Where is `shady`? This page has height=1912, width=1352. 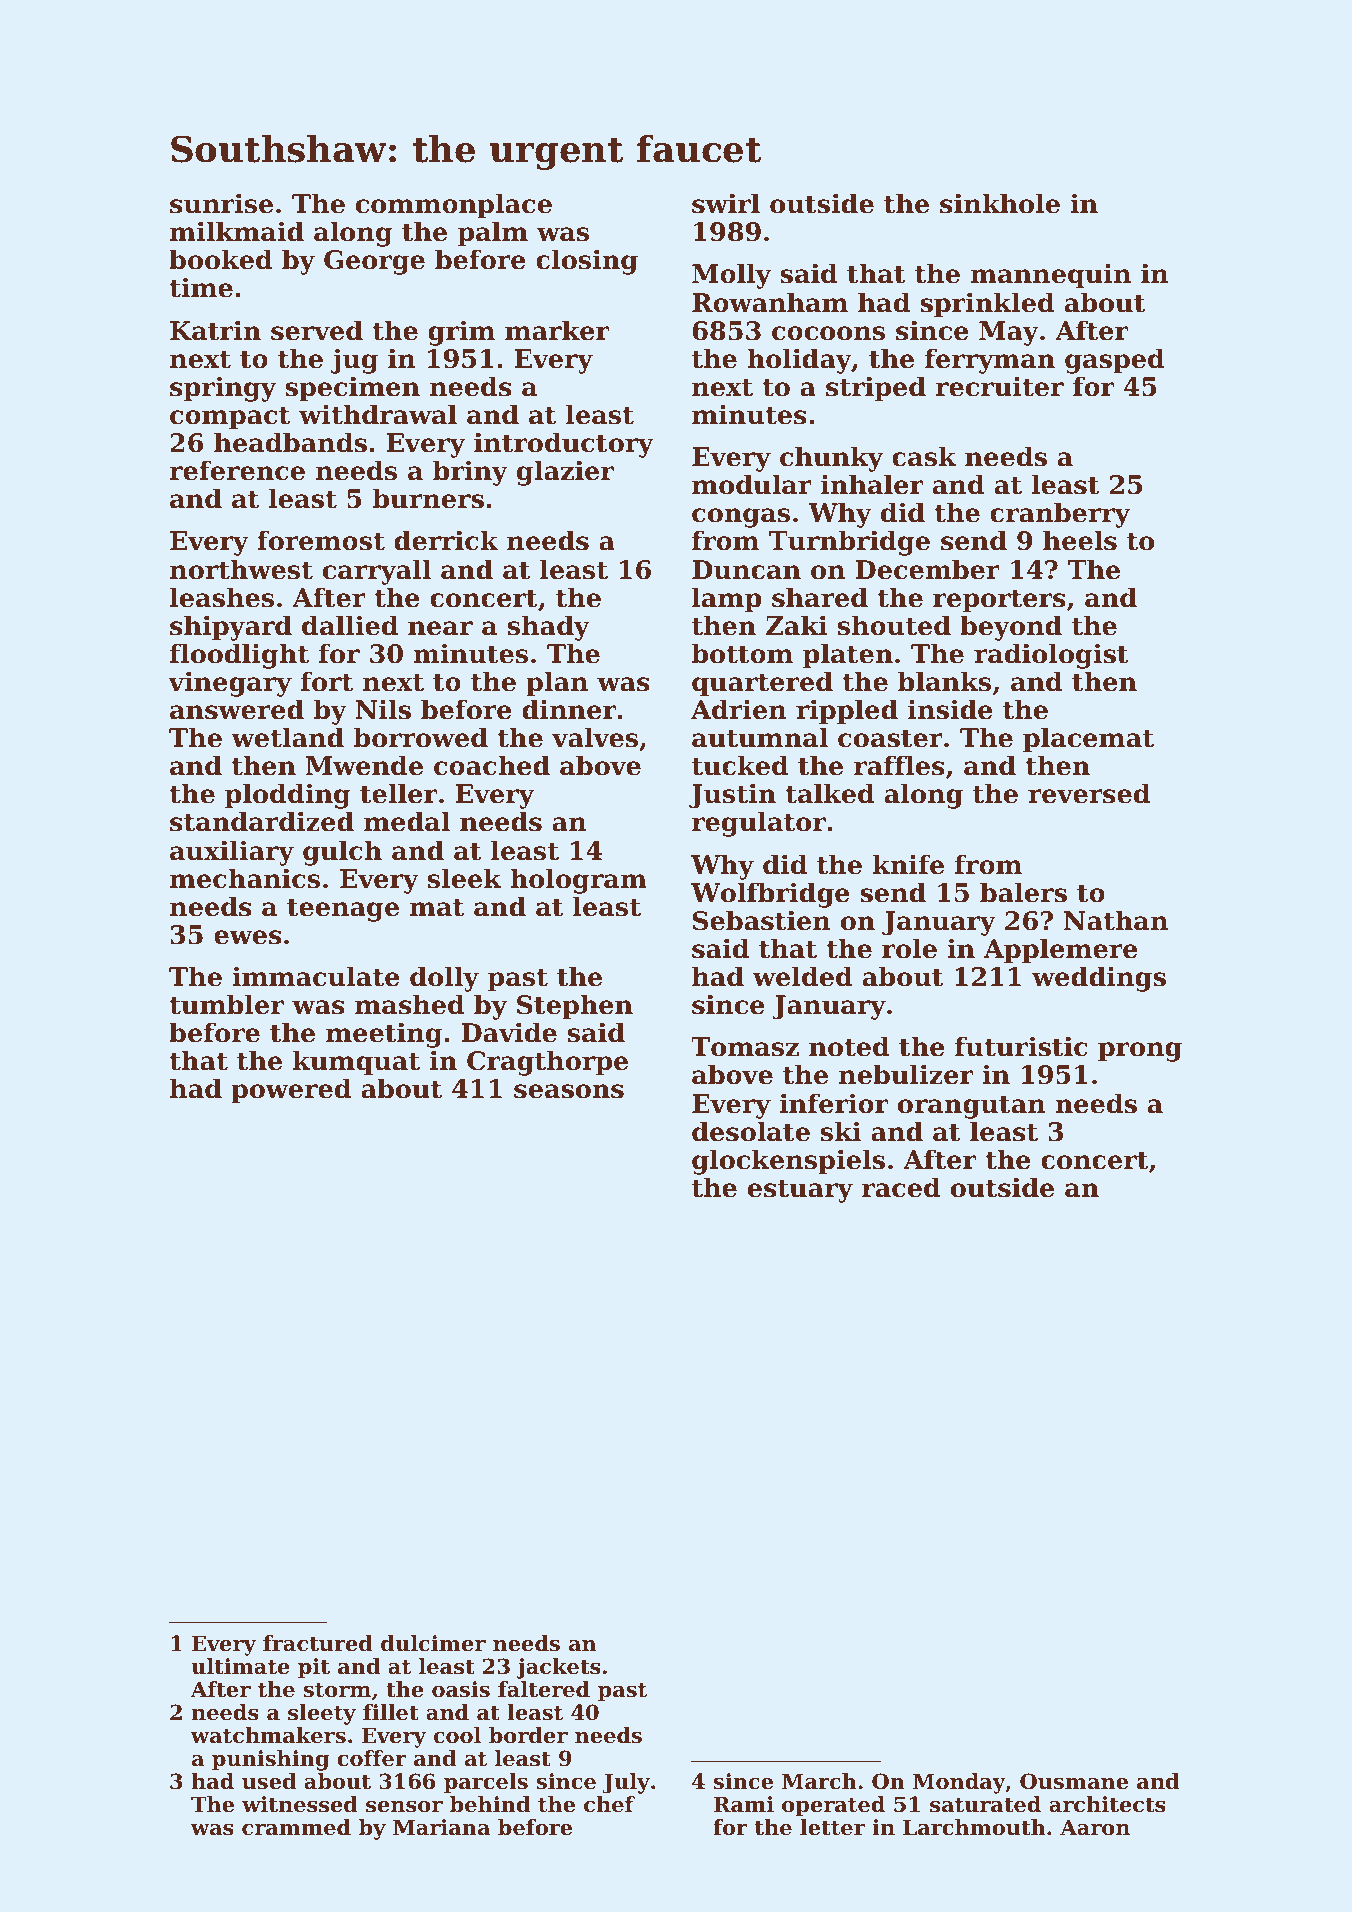
shady is located at coordinates (549, 628).
